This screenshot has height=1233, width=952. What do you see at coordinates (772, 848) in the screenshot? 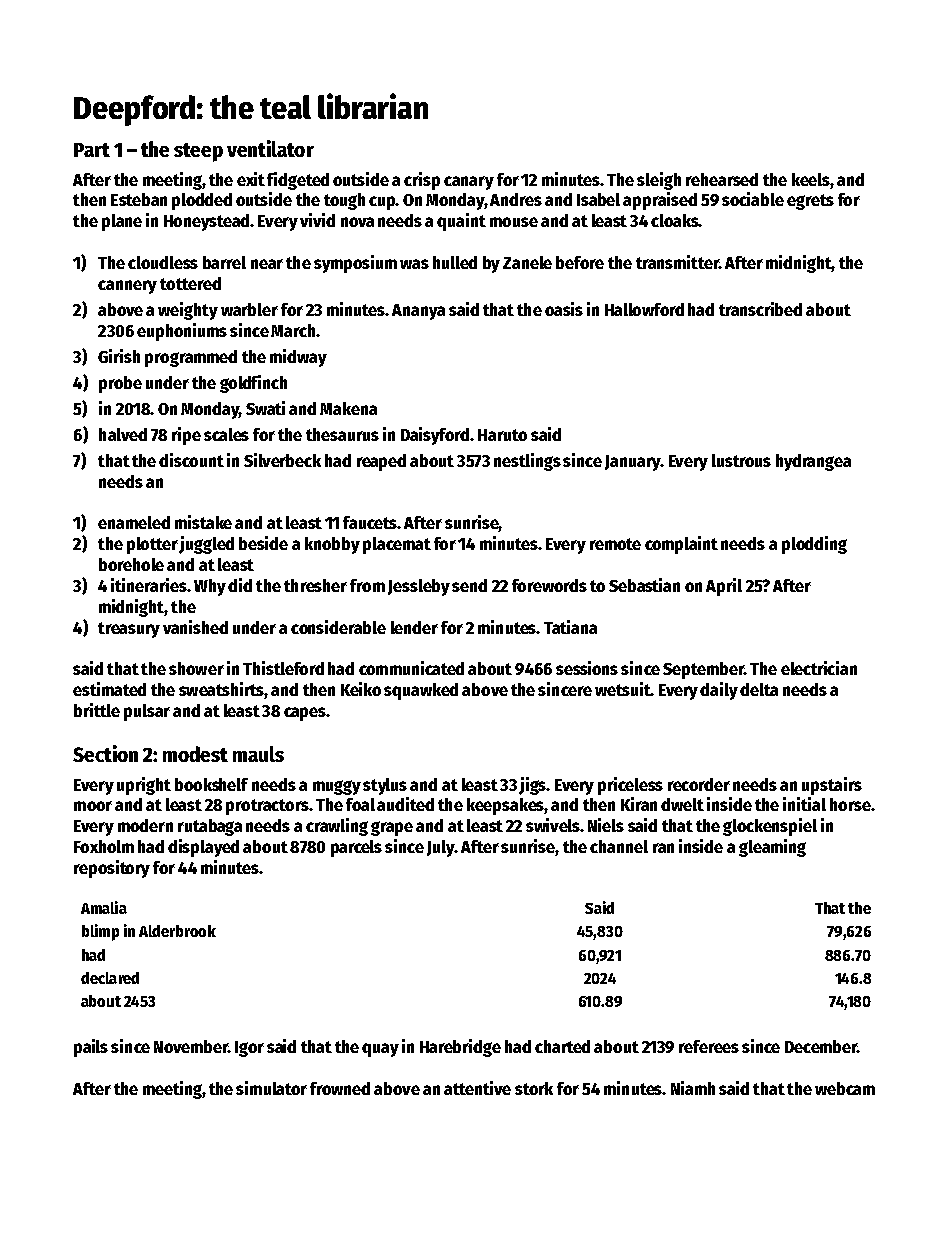
I see `gleaming` at bounding box center [772, 848].
